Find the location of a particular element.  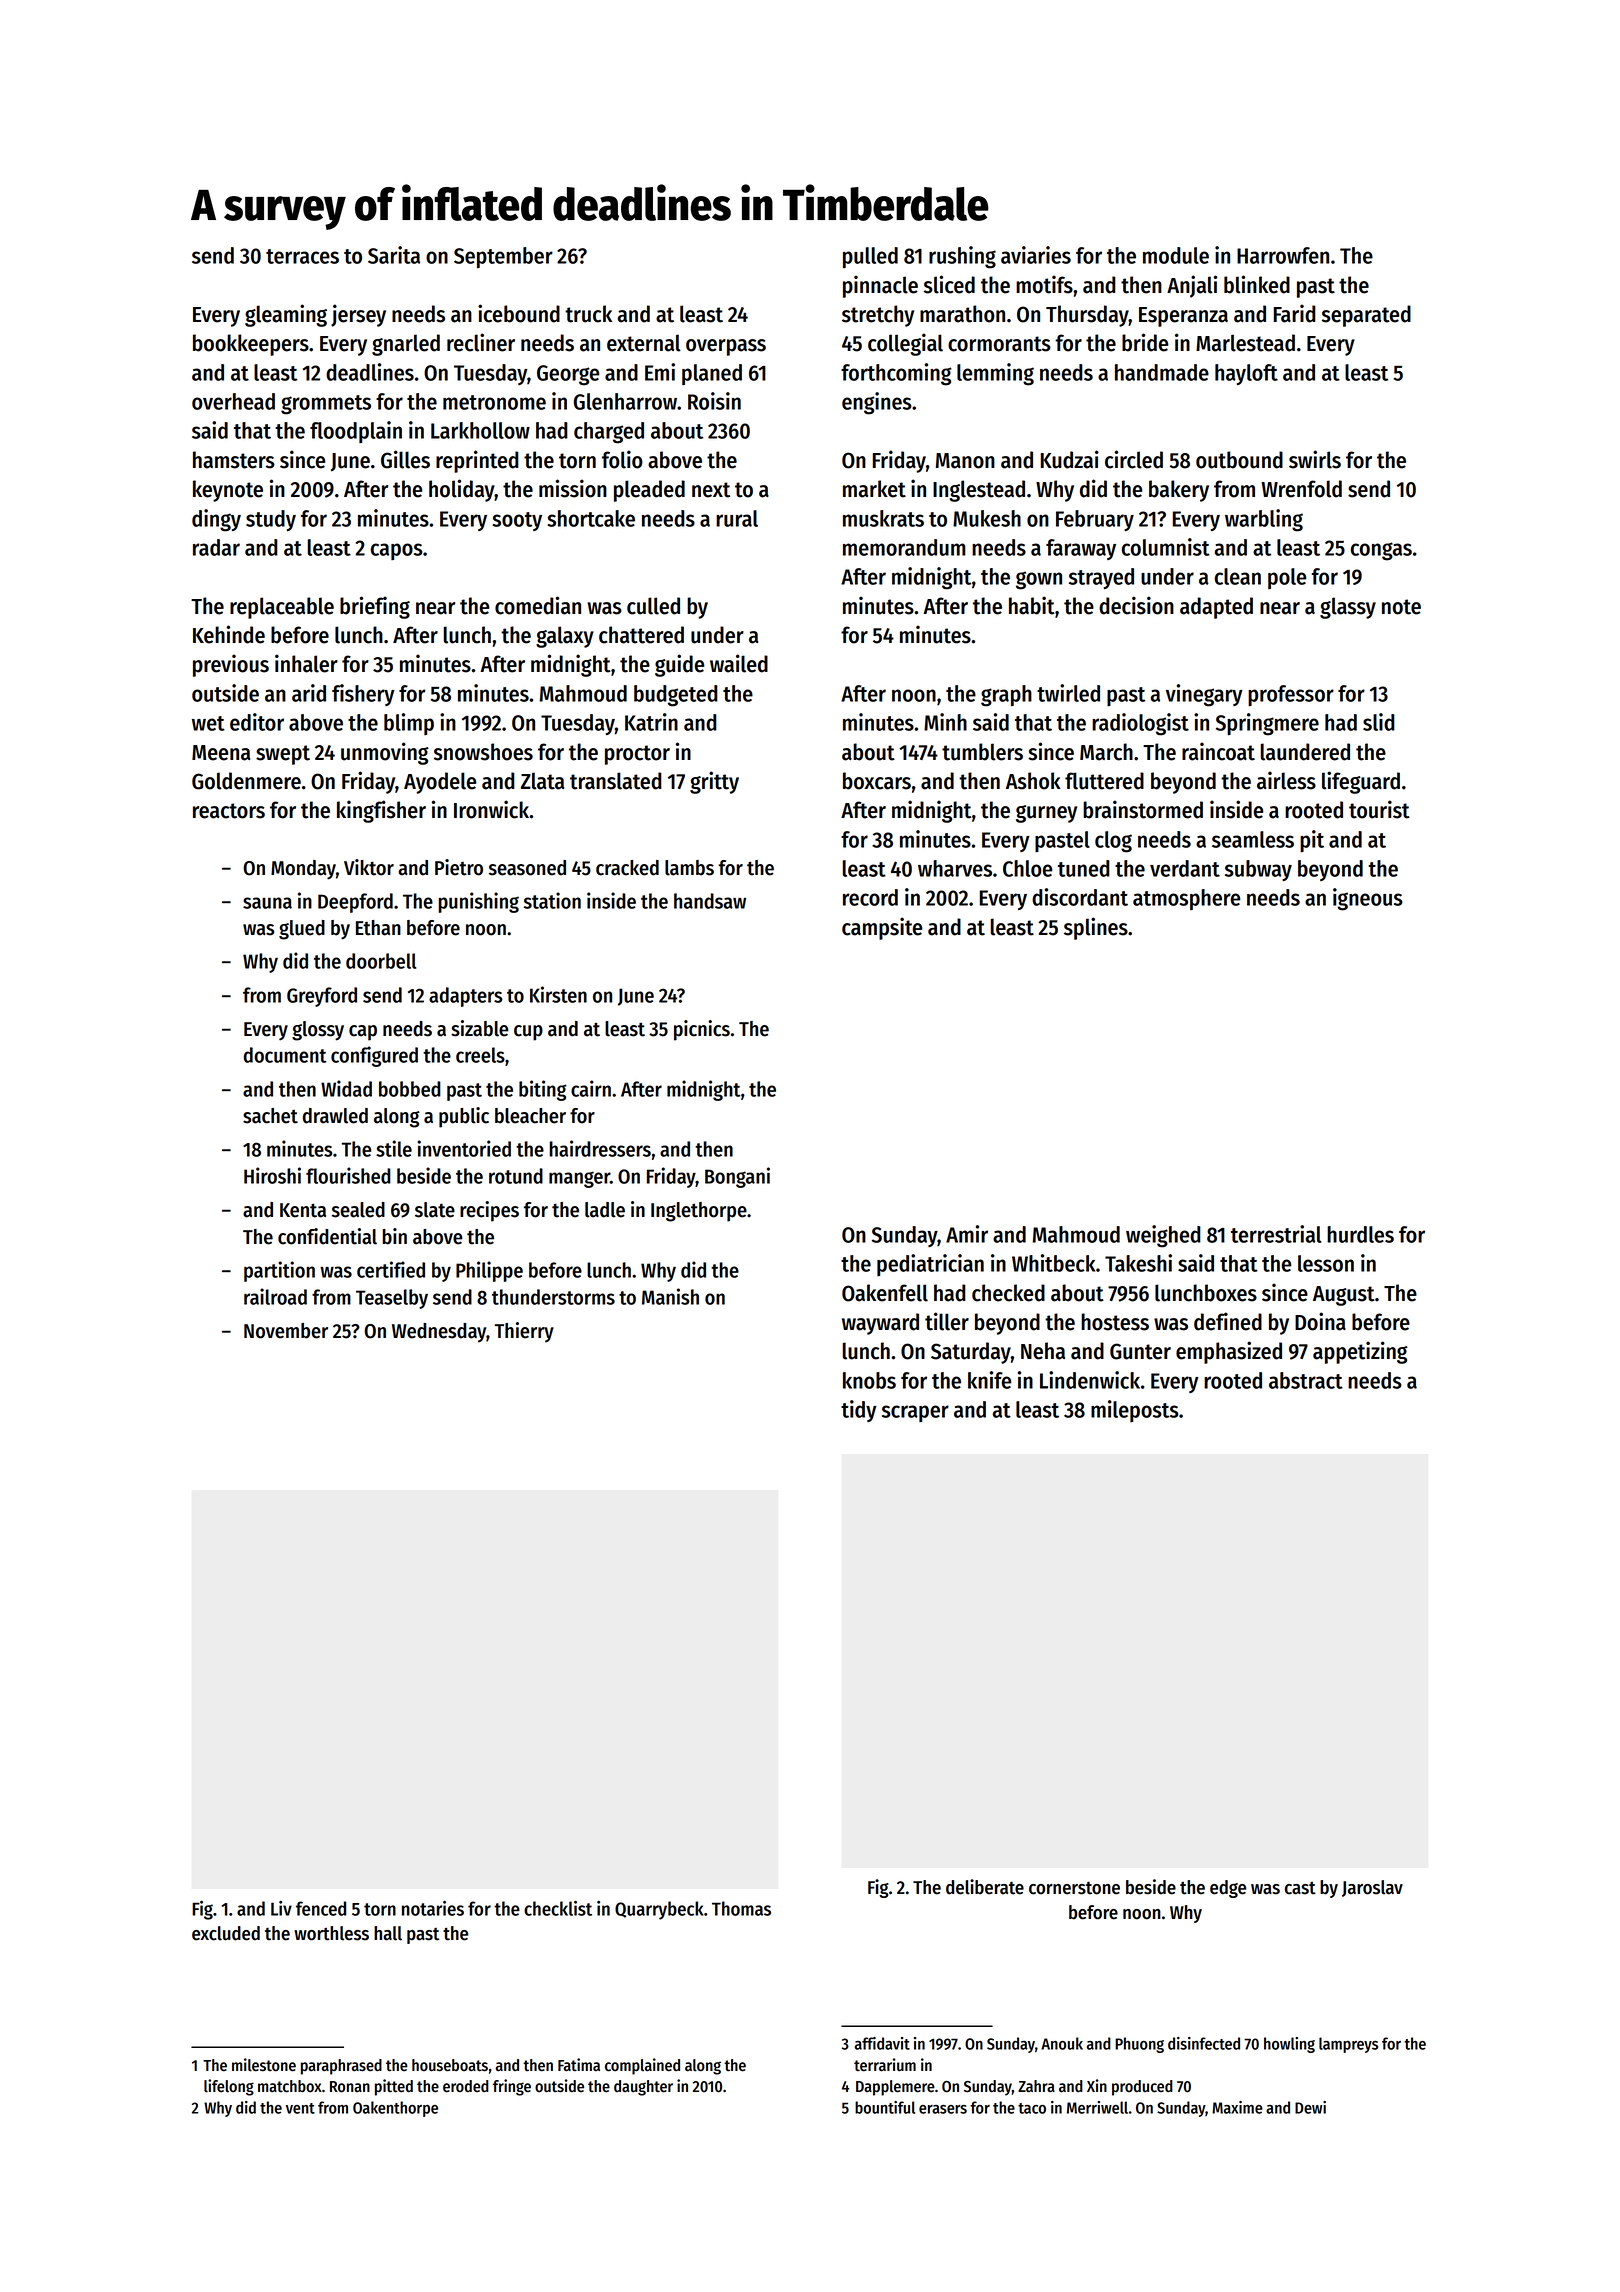

congas is located at coordinates (1381, 551).
